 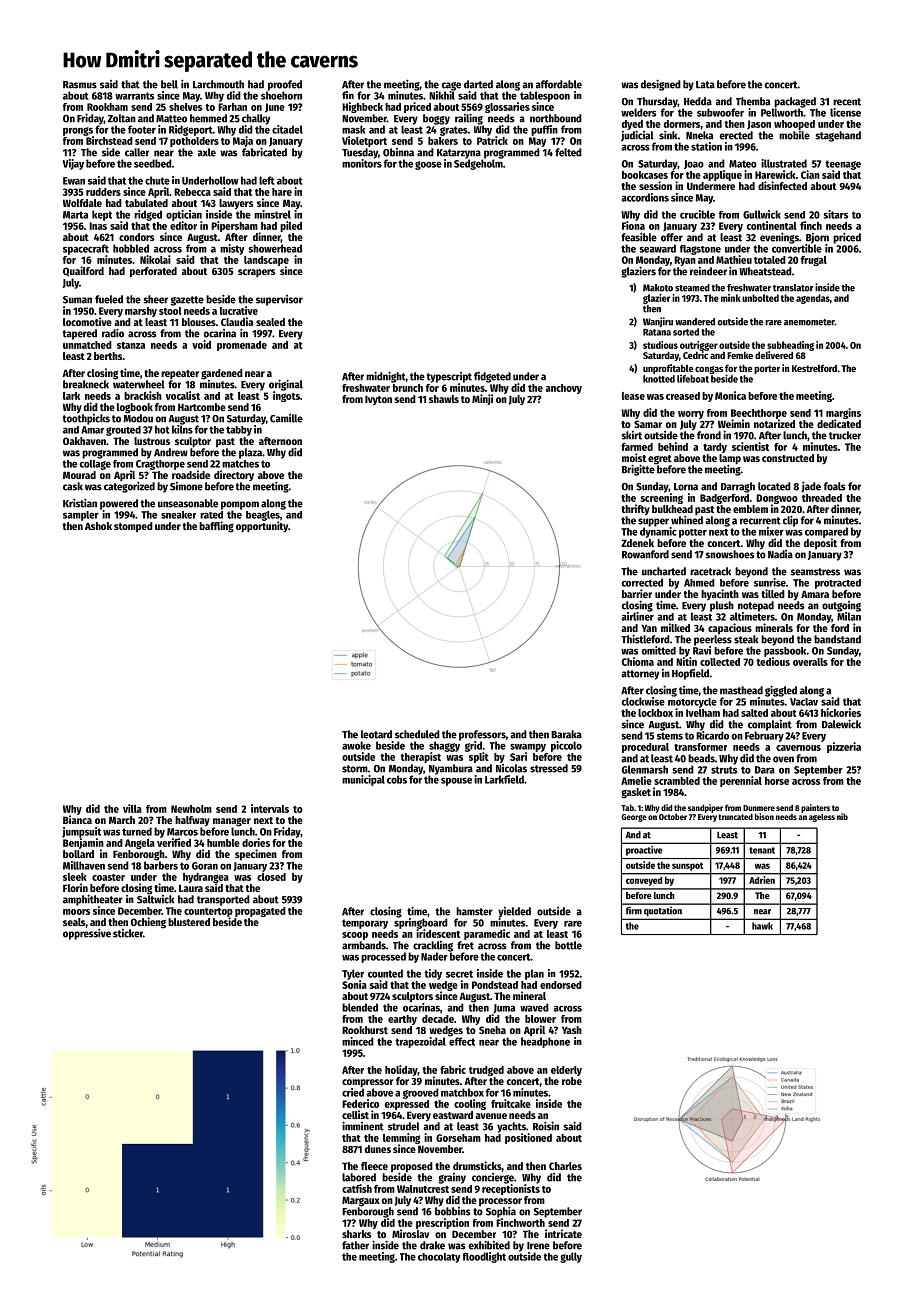 I want to click on baffling, so click(x=216, y=527).
